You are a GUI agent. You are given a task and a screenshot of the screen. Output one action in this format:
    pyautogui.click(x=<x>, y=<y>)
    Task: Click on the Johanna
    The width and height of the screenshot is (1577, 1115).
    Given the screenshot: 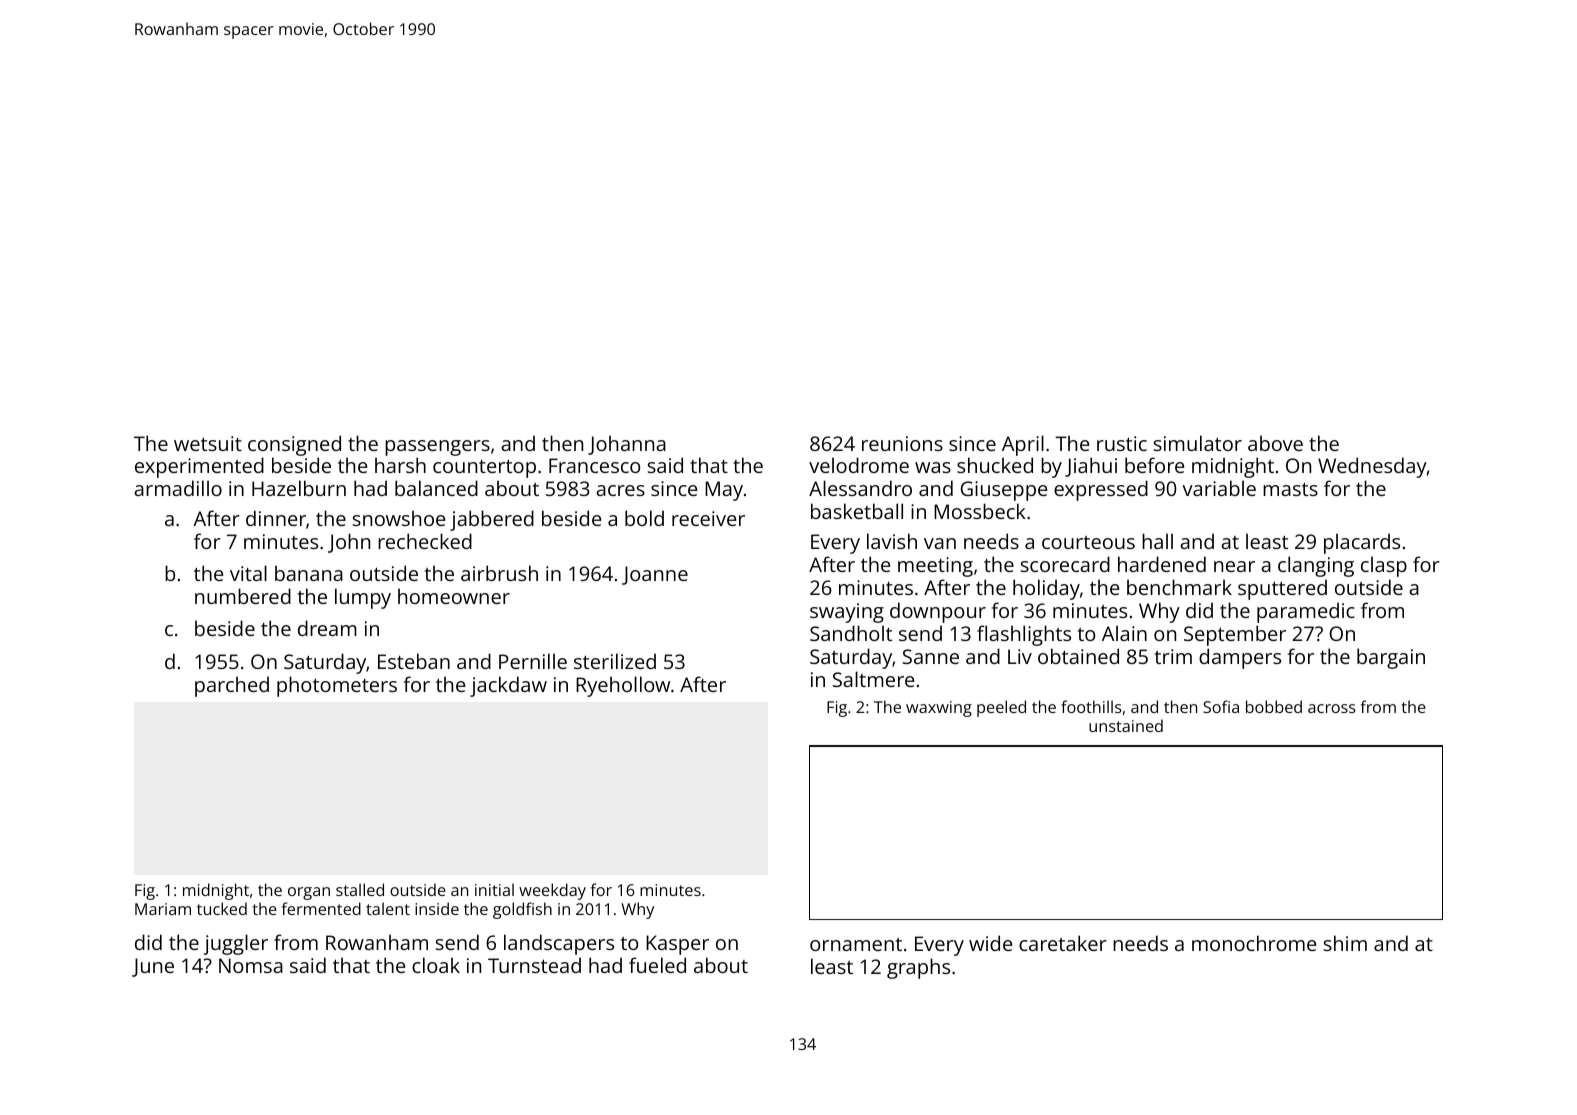 What is the action you would take?
    pyautogui.click(x=627, y=445)
